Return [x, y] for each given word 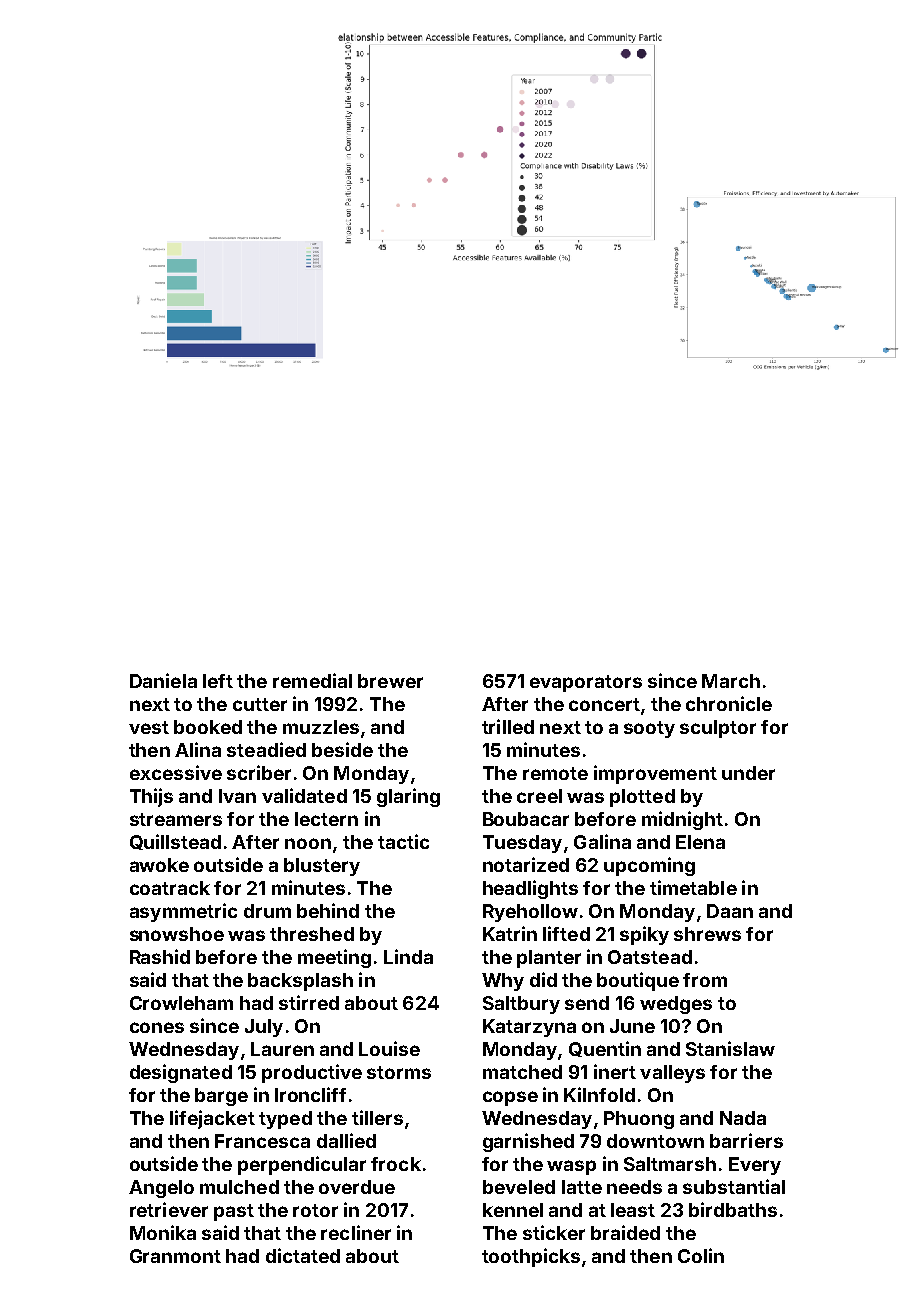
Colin [701, 1255]
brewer [390, 681]
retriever [169, 1209]
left [218, 681]
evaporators [586, 683]
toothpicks [531, 1257]
